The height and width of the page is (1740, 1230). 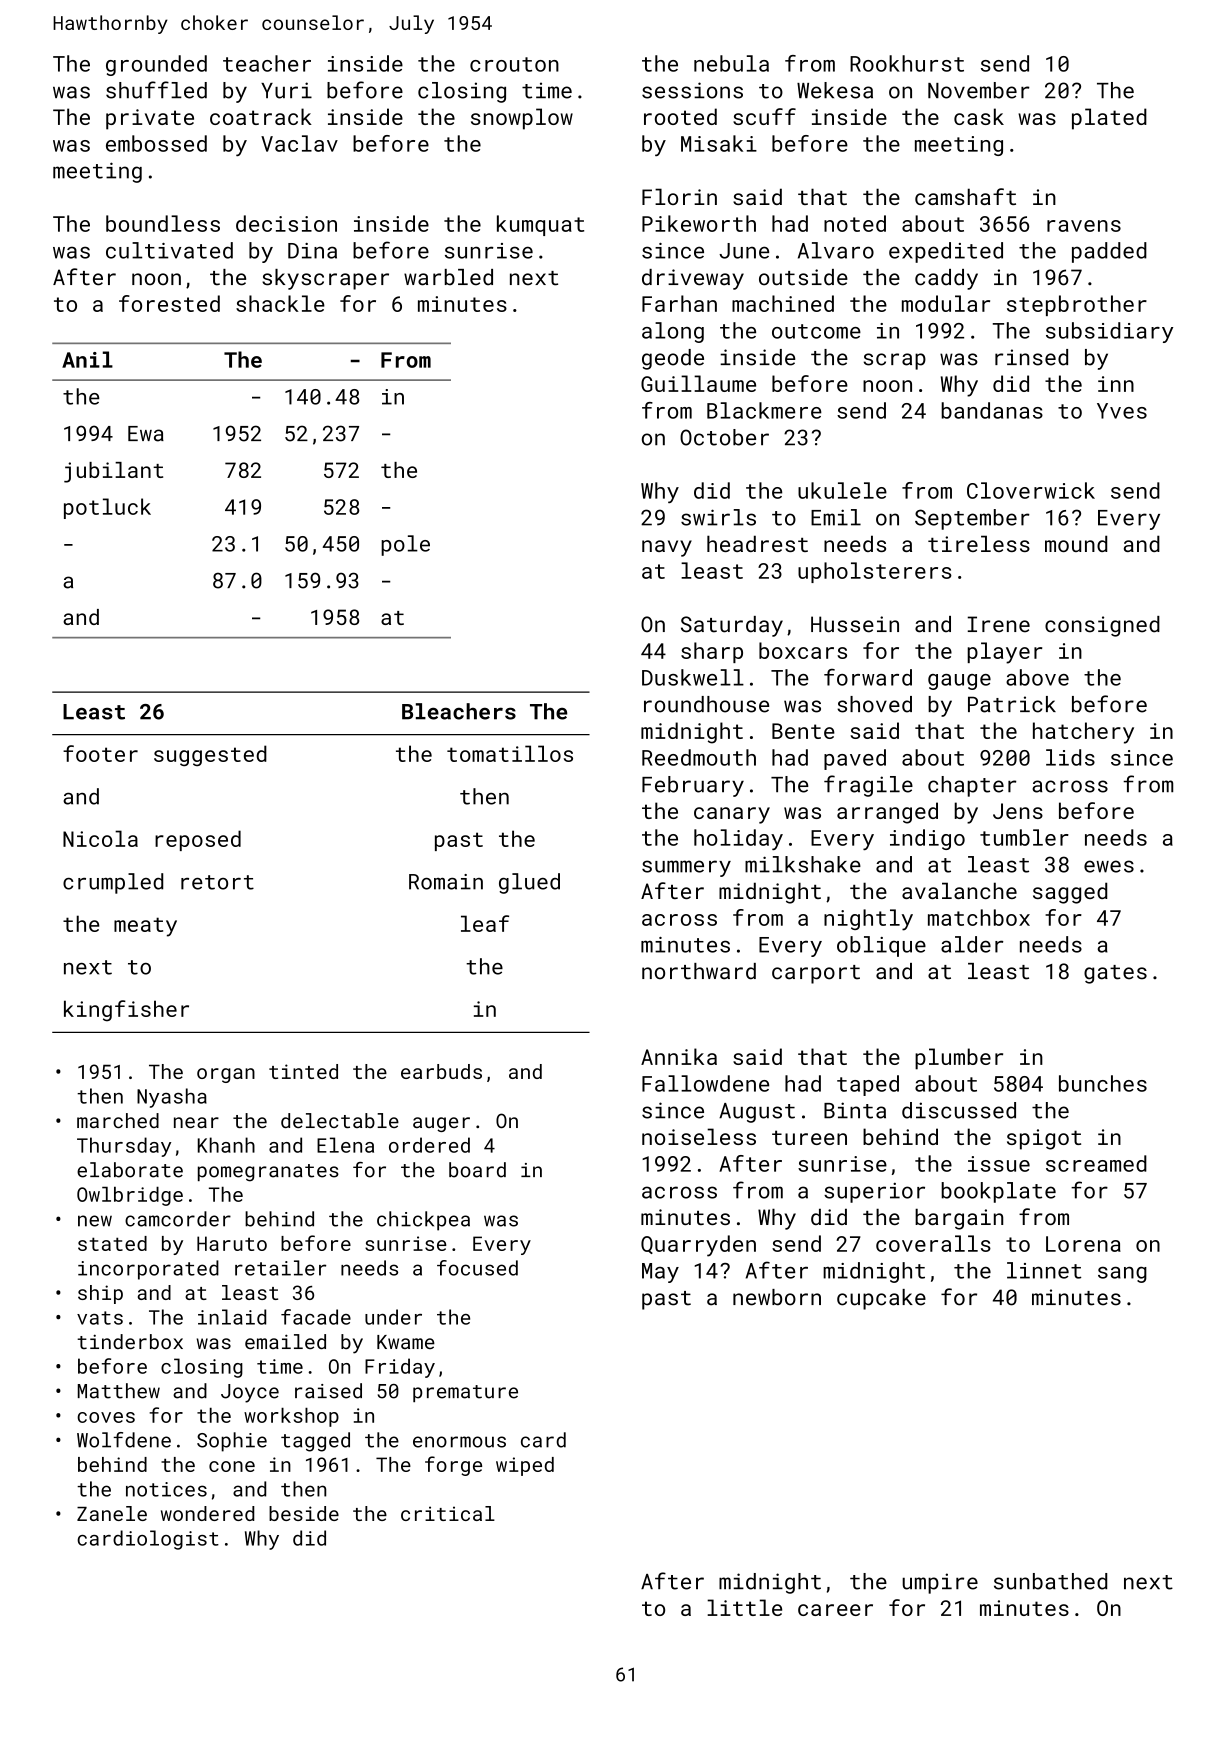 I want to click on sang, so click(x=1122, y=1274).
